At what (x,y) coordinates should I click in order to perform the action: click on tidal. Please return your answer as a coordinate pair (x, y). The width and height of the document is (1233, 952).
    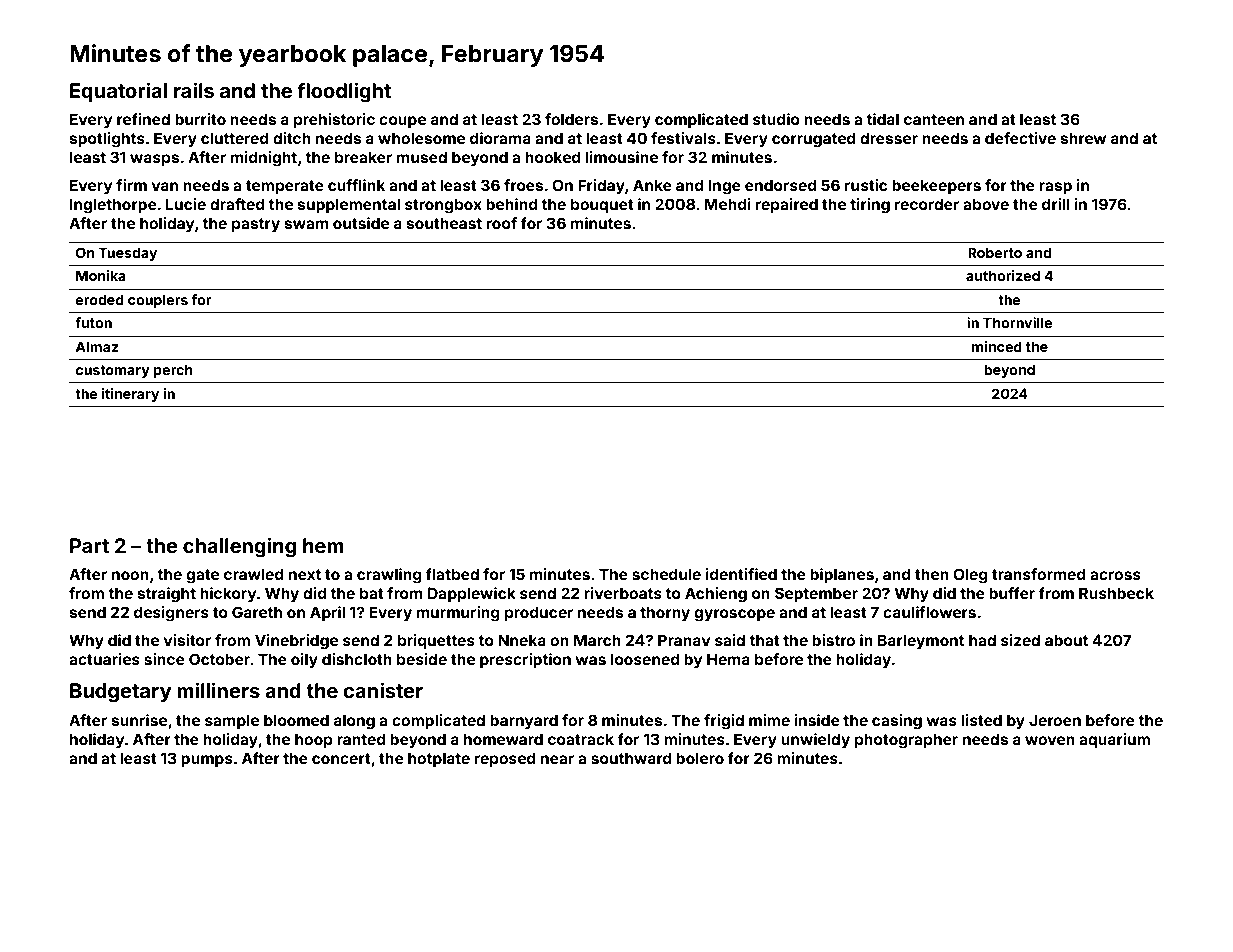
    Looking at the image, I should click on (882, 119).
